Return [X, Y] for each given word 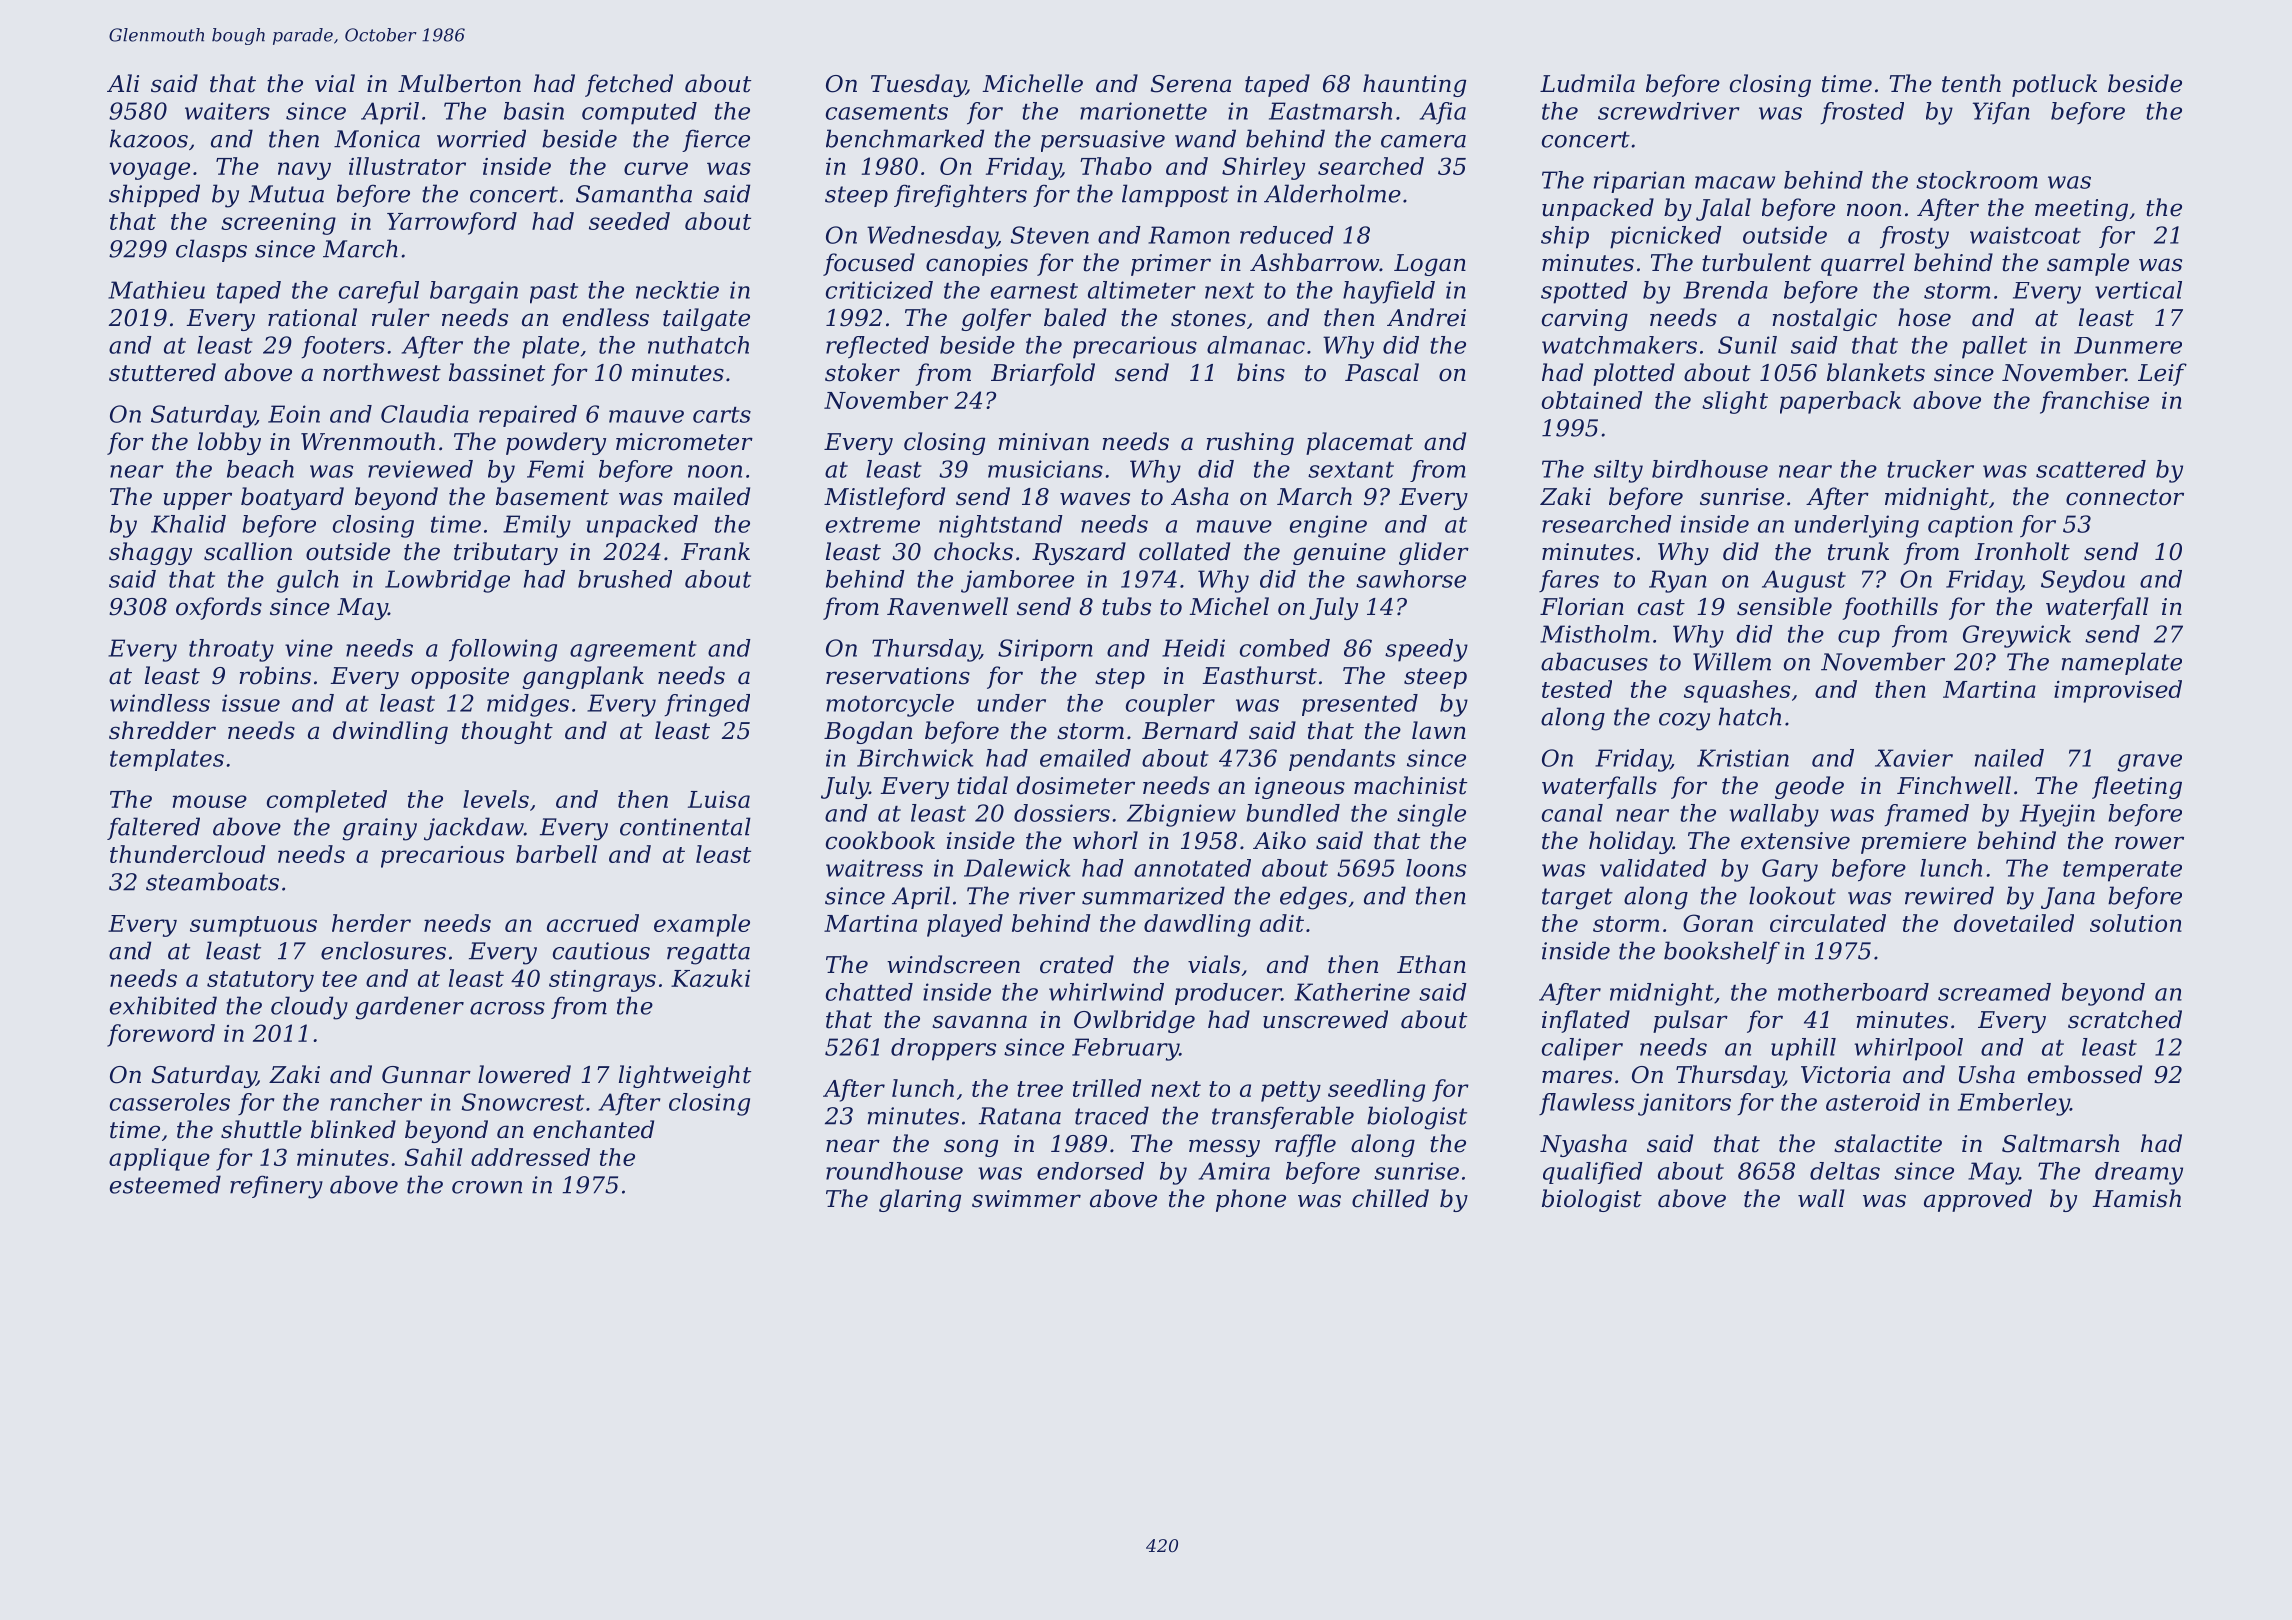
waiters [227, 111]
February [1125, 1049]
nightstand [1001, 526]
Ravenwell [947, 606]
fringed [707, 705]
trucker [1930, 469]
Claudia [425, 414]
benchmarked [905, 138]
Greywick [2017, 636]
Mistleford [884, 498]
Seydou [2083, 581]
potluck [2054, 85]
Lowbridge [447, 581]
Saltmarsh [2060, 1143]
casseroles [170, 1102]
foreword [161, 1035]
